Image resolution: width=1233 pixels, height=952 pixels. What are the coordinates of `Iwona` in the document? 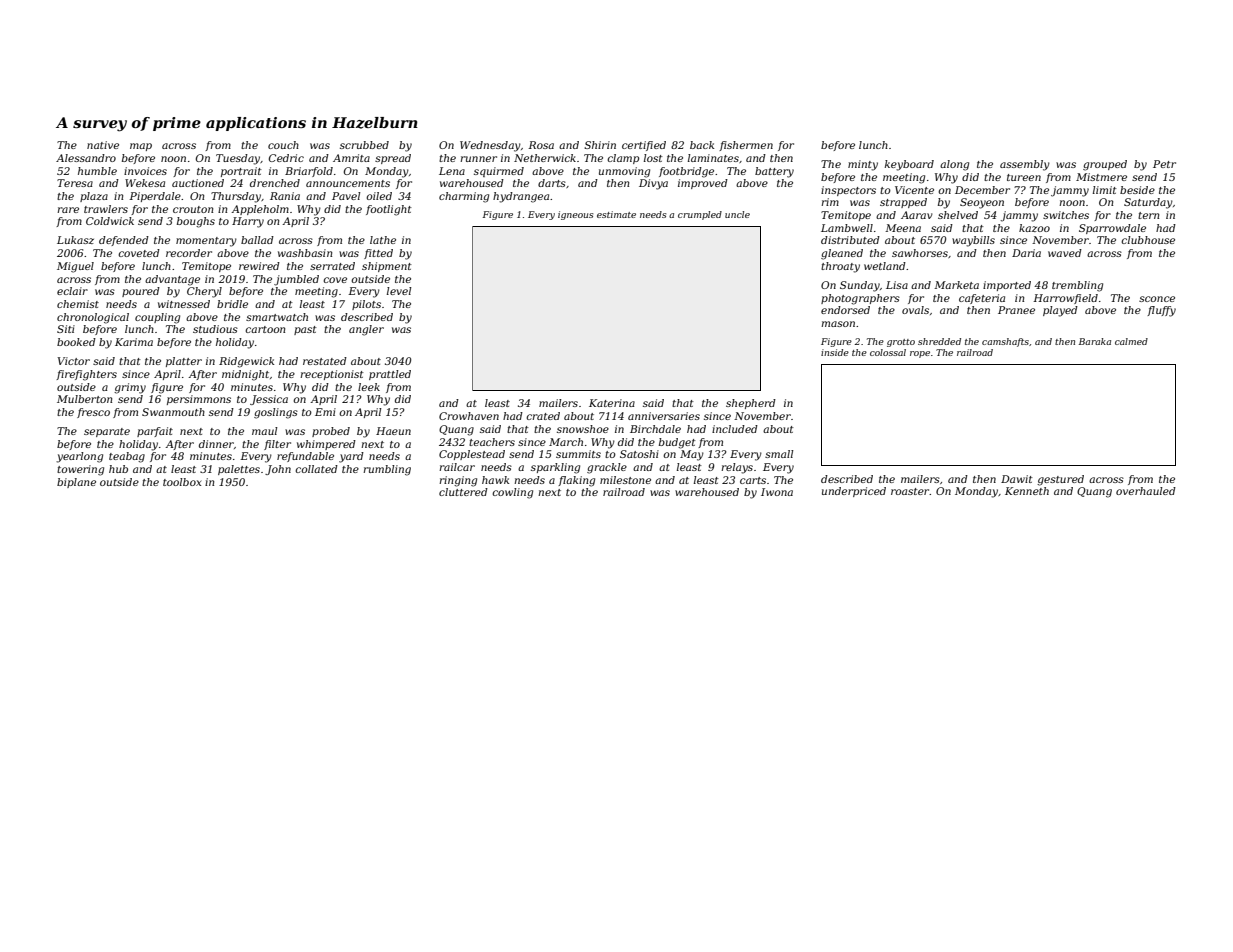 It's located at (777, 492).
